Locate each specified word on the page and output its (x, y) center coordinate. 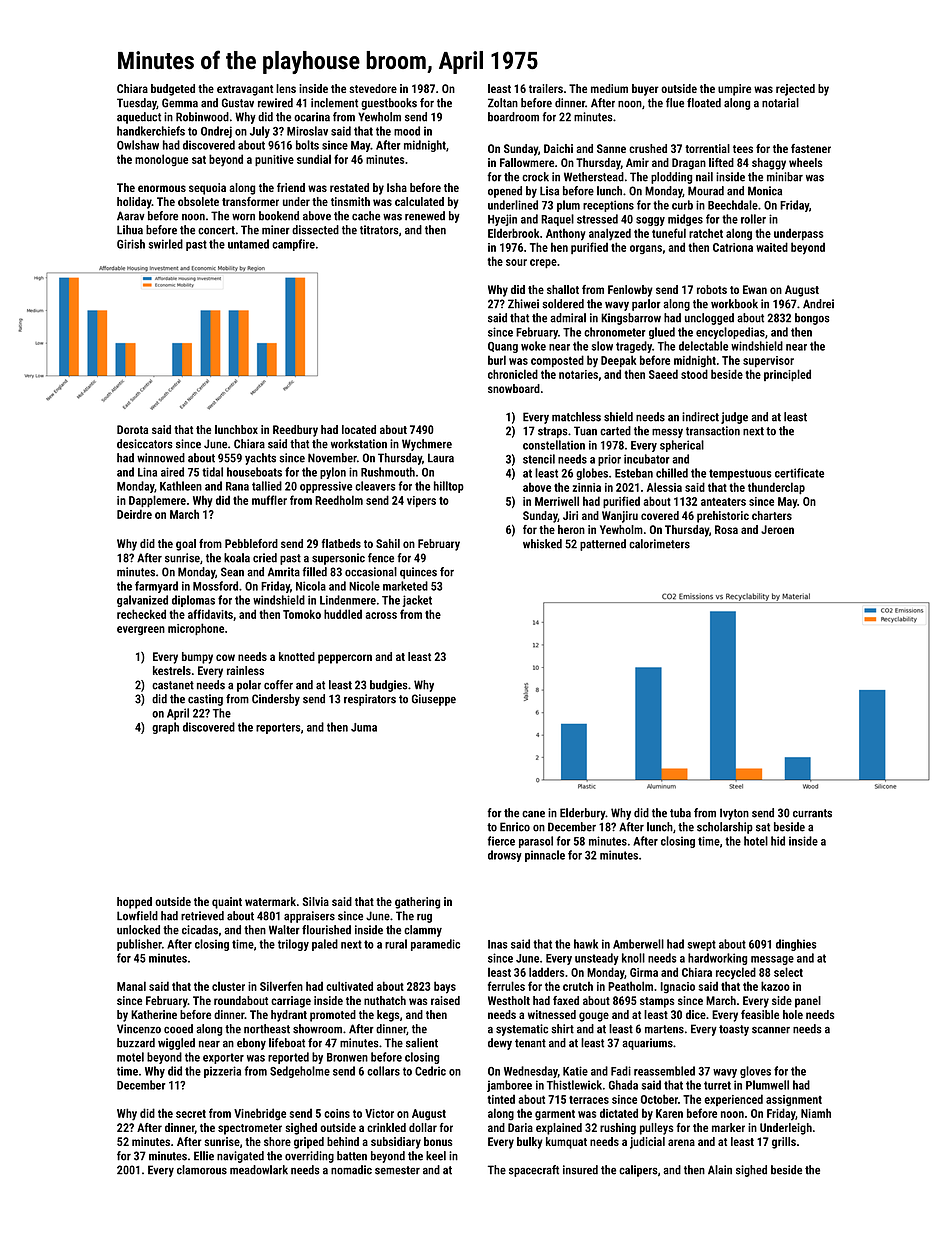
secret (191, 1114)
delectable (703, 346)
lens (286, 88)
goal (186, 545)
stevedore (373, 88)
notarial (780, 103)
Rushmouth (388, 472)
